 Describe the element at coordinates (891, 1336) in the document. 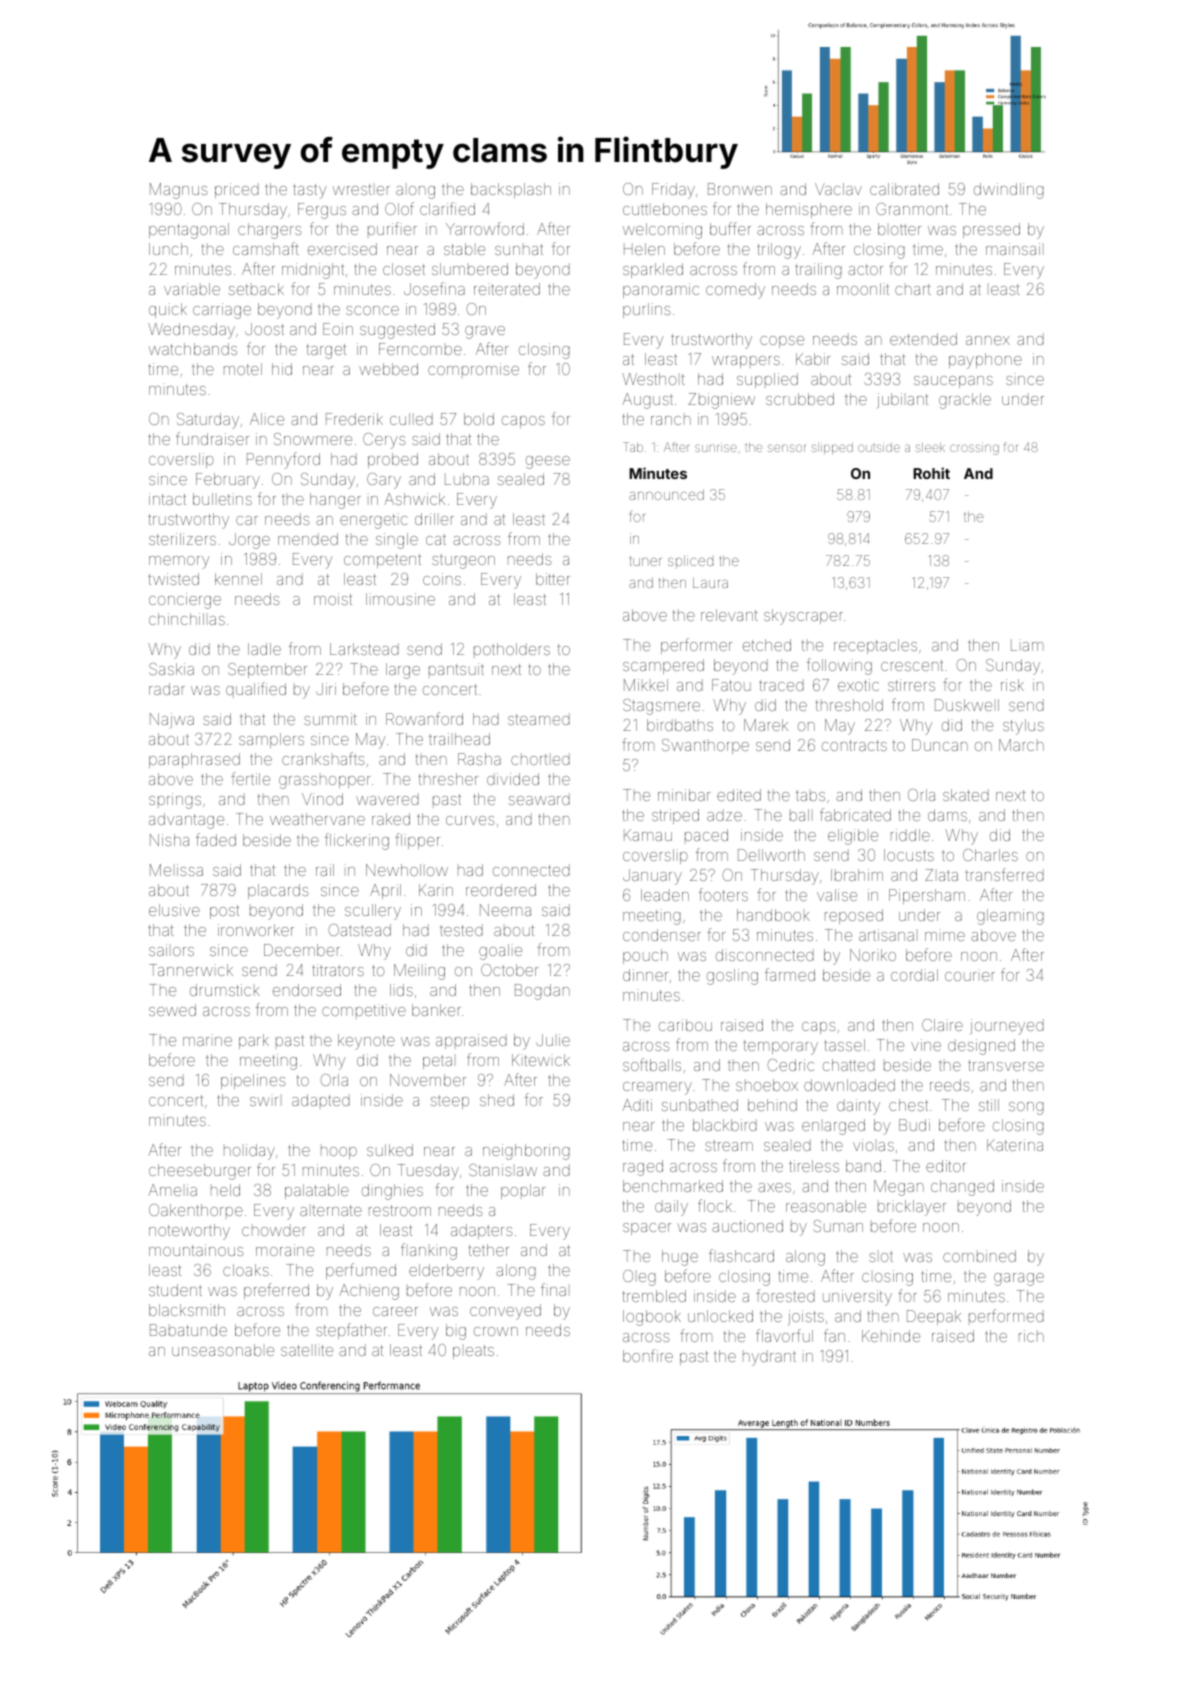

I see `Kehinde` at that location.
